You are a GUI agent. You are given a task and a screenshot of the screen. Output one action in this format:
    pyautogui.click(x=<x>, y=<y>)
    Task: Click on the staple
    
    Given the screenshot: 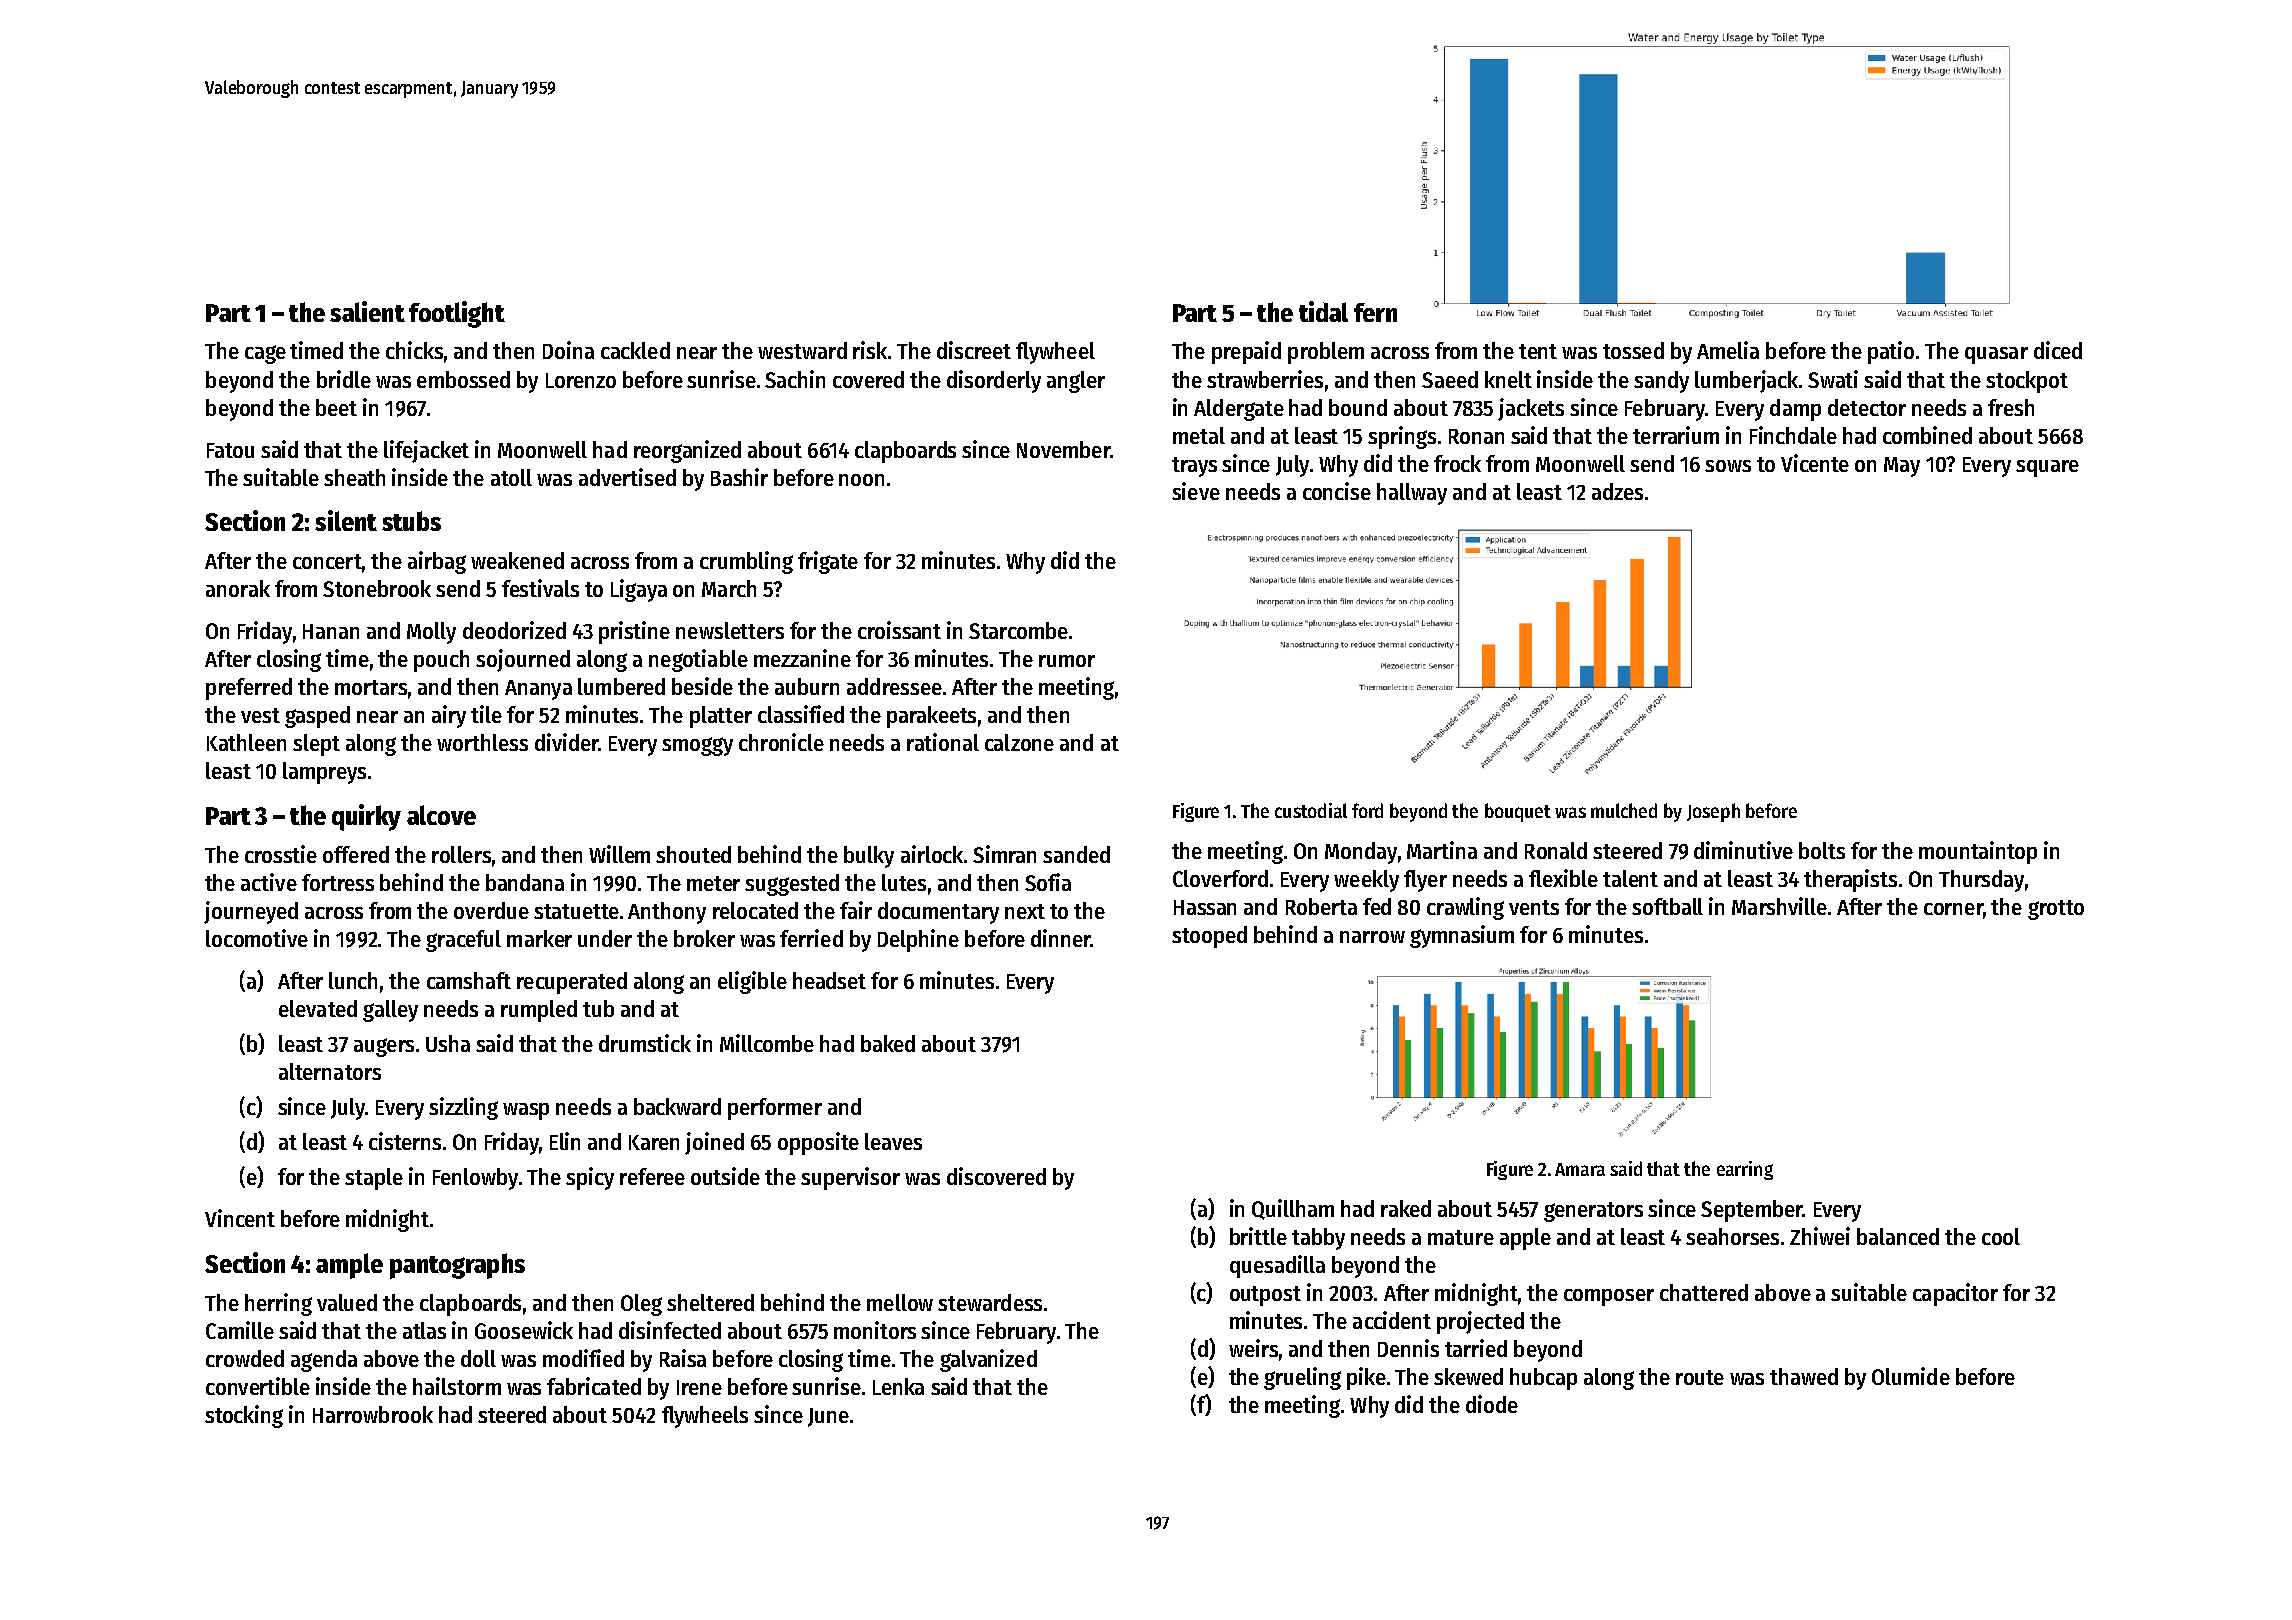 What is the action you would take?
    pyautogui.click(x=374, y=1179)
